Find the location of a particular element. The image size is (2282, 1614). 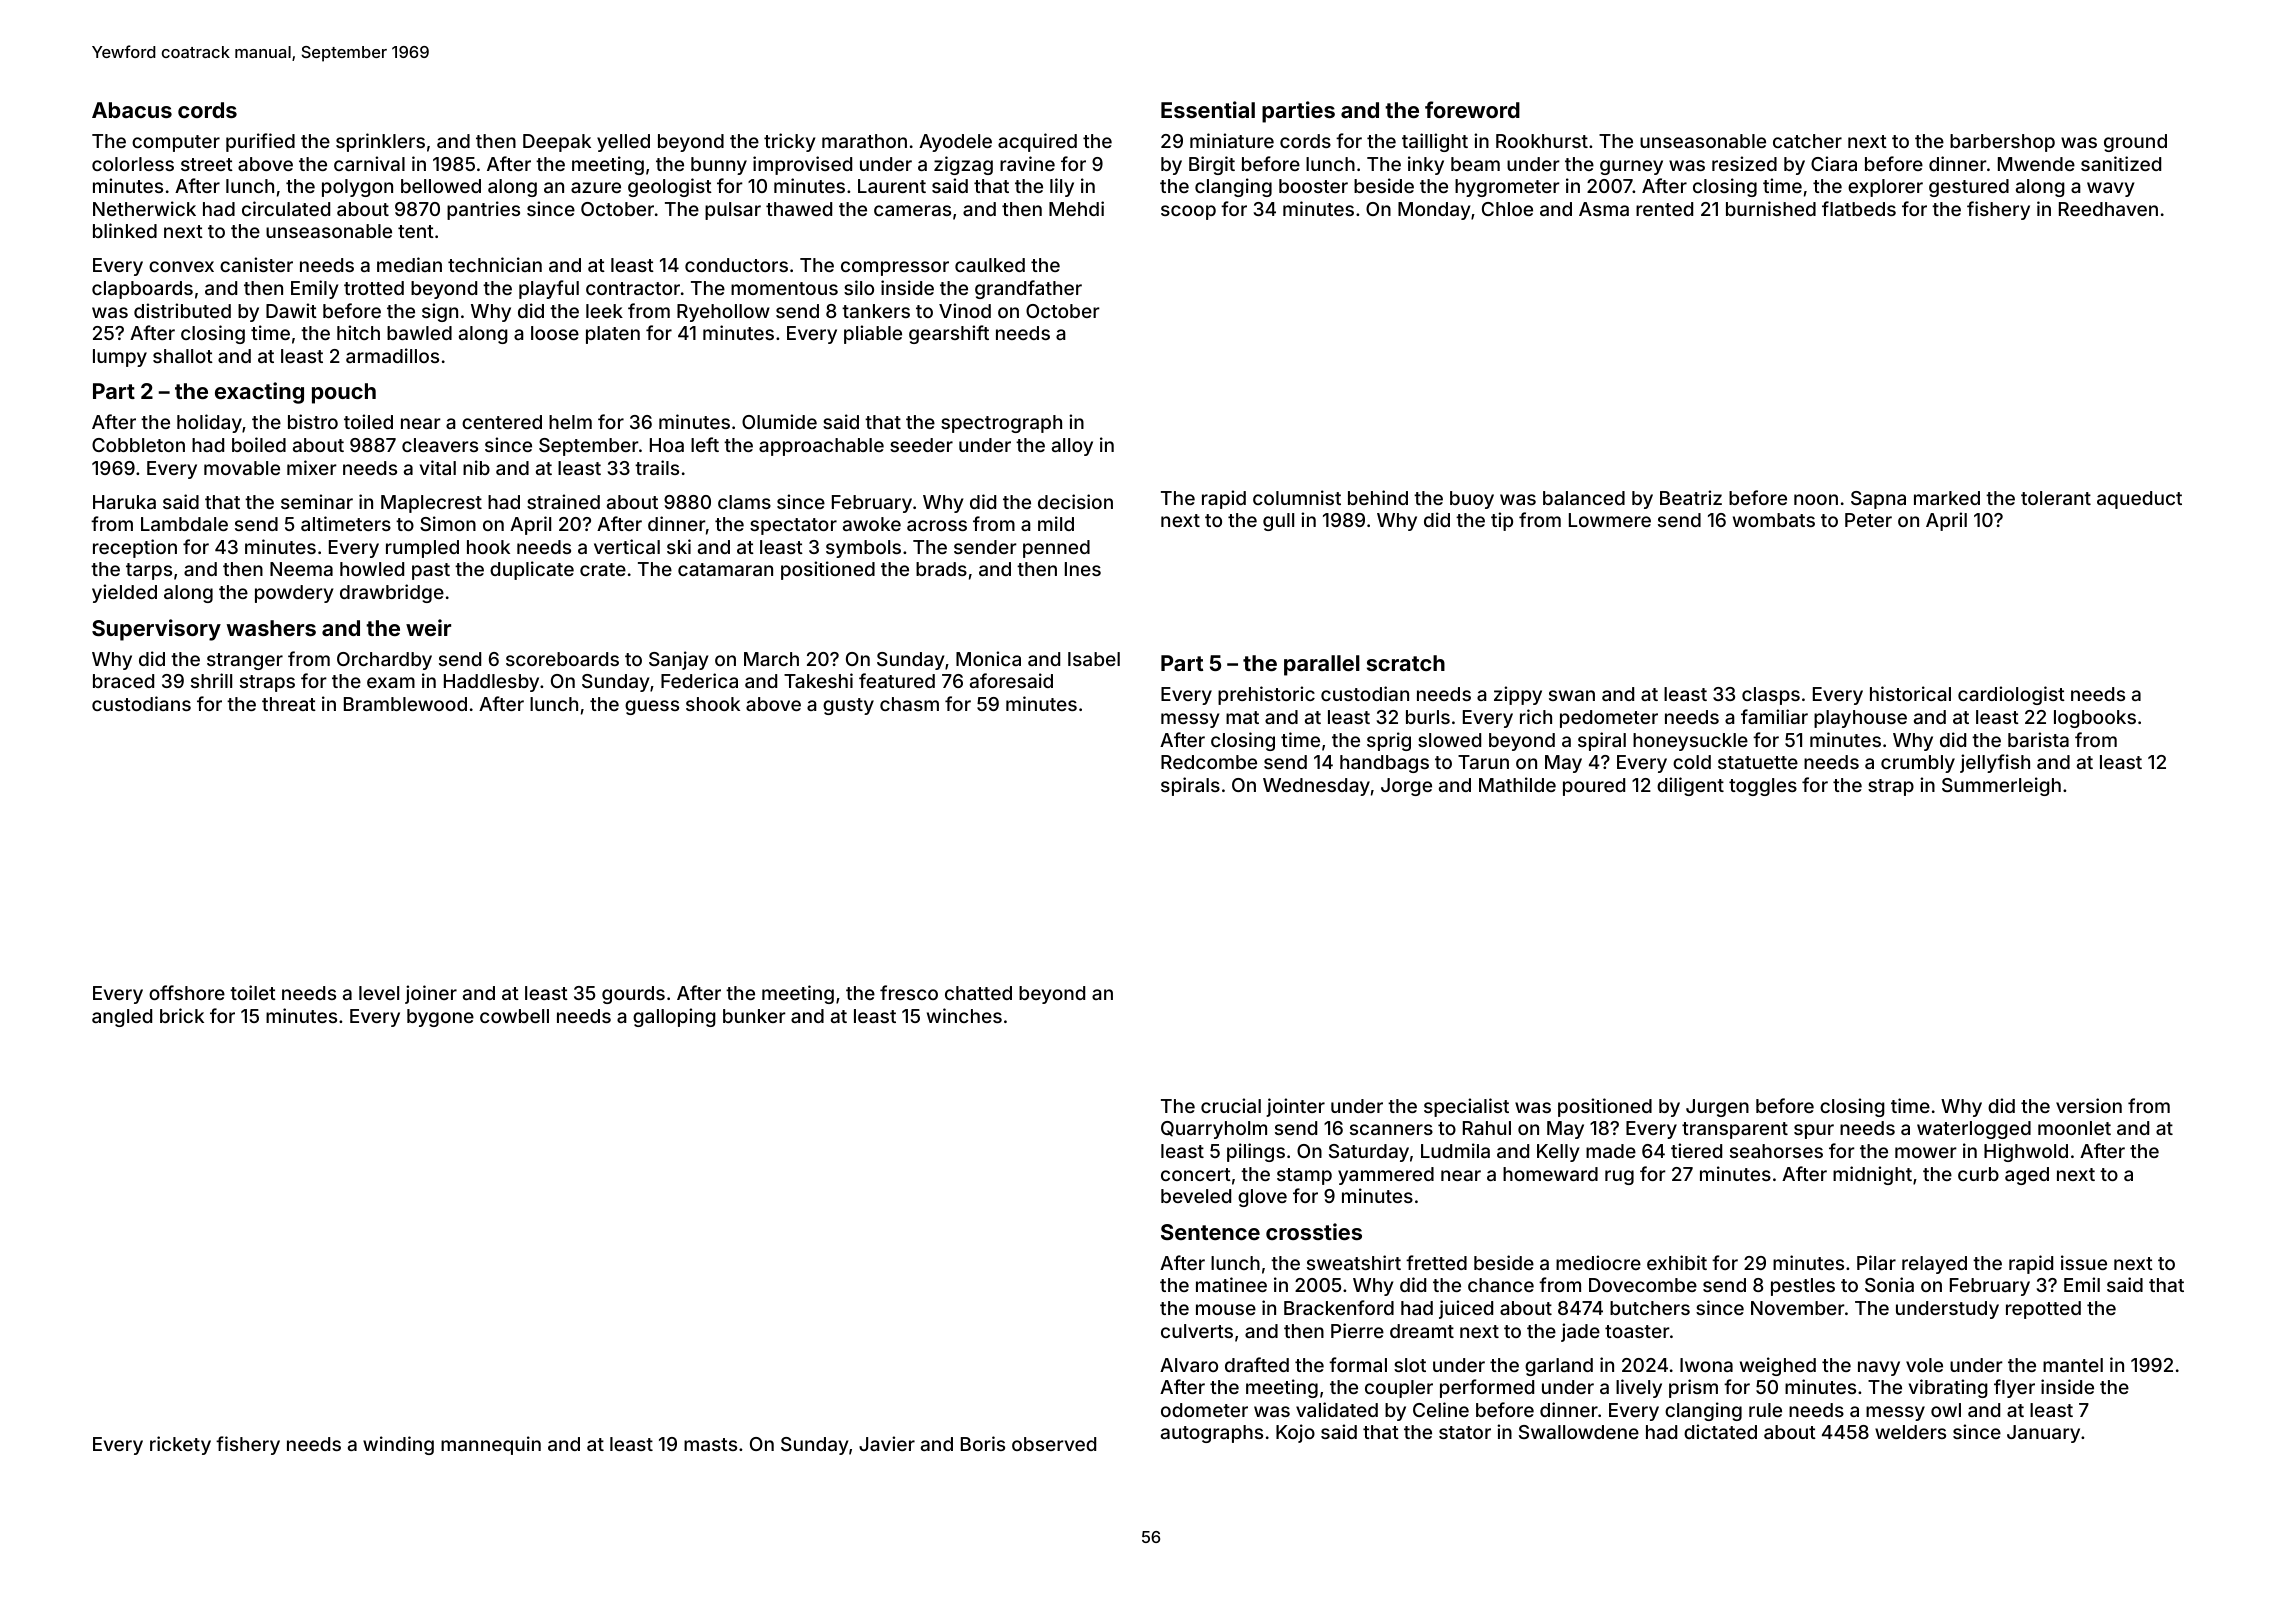

pulsar is located at coordinates (733, 211).
